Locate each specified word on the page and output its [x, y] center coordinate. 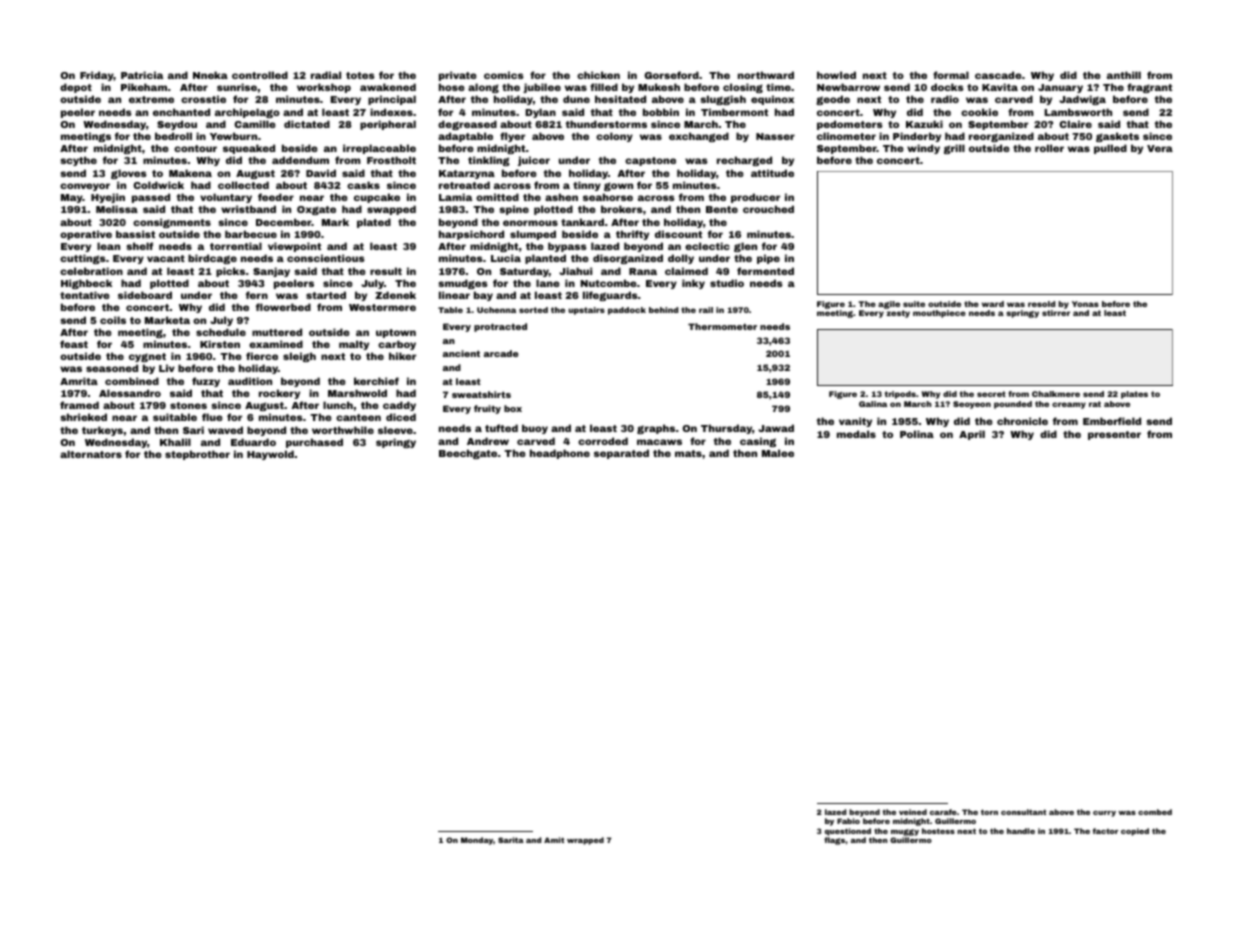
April [972, 435]
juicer [534, 161]
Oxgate [316, 210]
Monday [477, 841]
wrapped [585, 841]
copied [1135, 832]
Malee [778, 453]
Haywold [270, 455]
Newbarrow [848, 87]
